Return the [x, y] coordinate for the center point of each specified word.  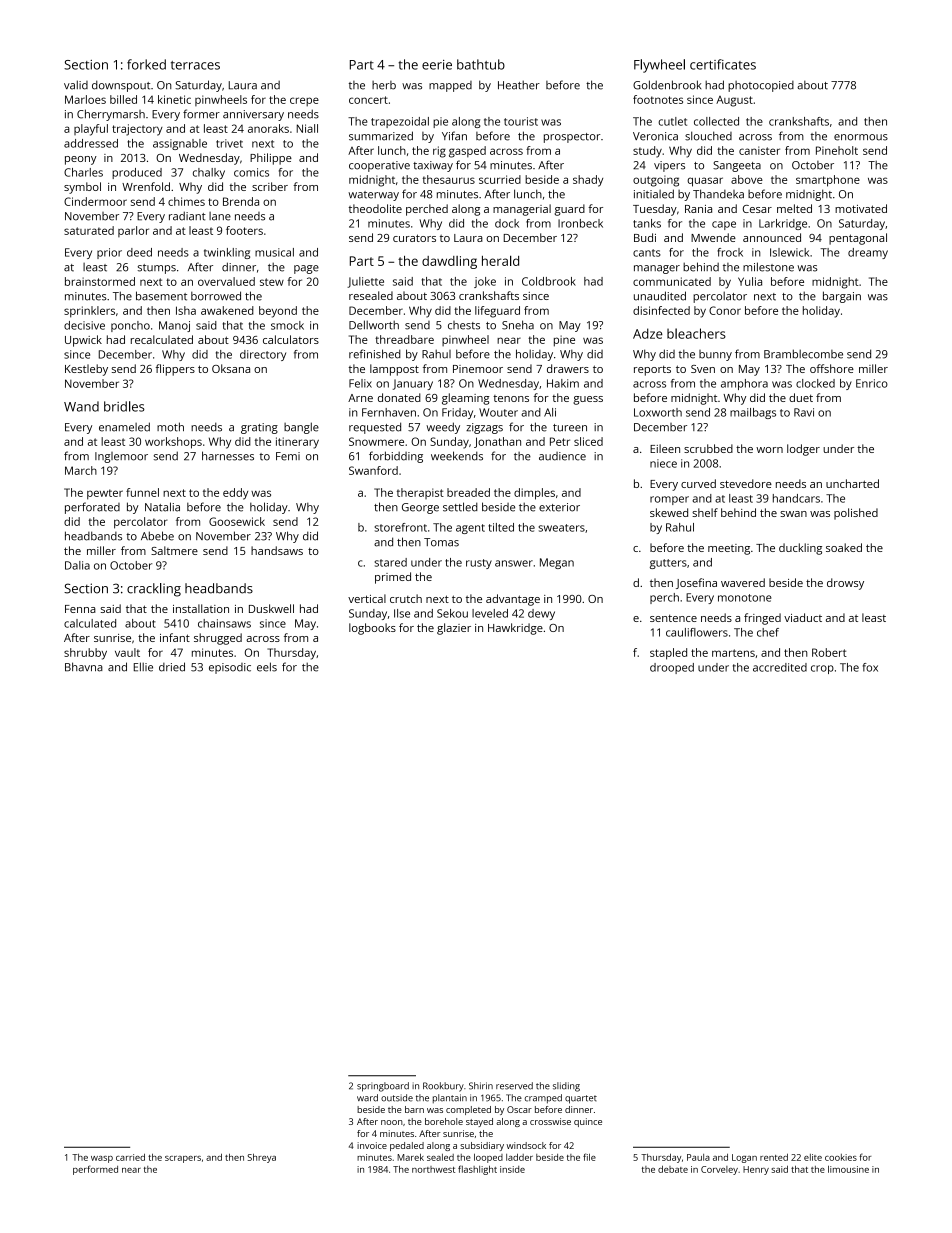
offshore [832, 368]
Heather [519, 85]
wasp [102, 1159]
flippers [175, 370]
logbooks [372, 629]
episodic [230, 668]
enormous [861, 137]
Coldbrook [549, 281]
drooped [672, 668]
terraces [195, 65]
